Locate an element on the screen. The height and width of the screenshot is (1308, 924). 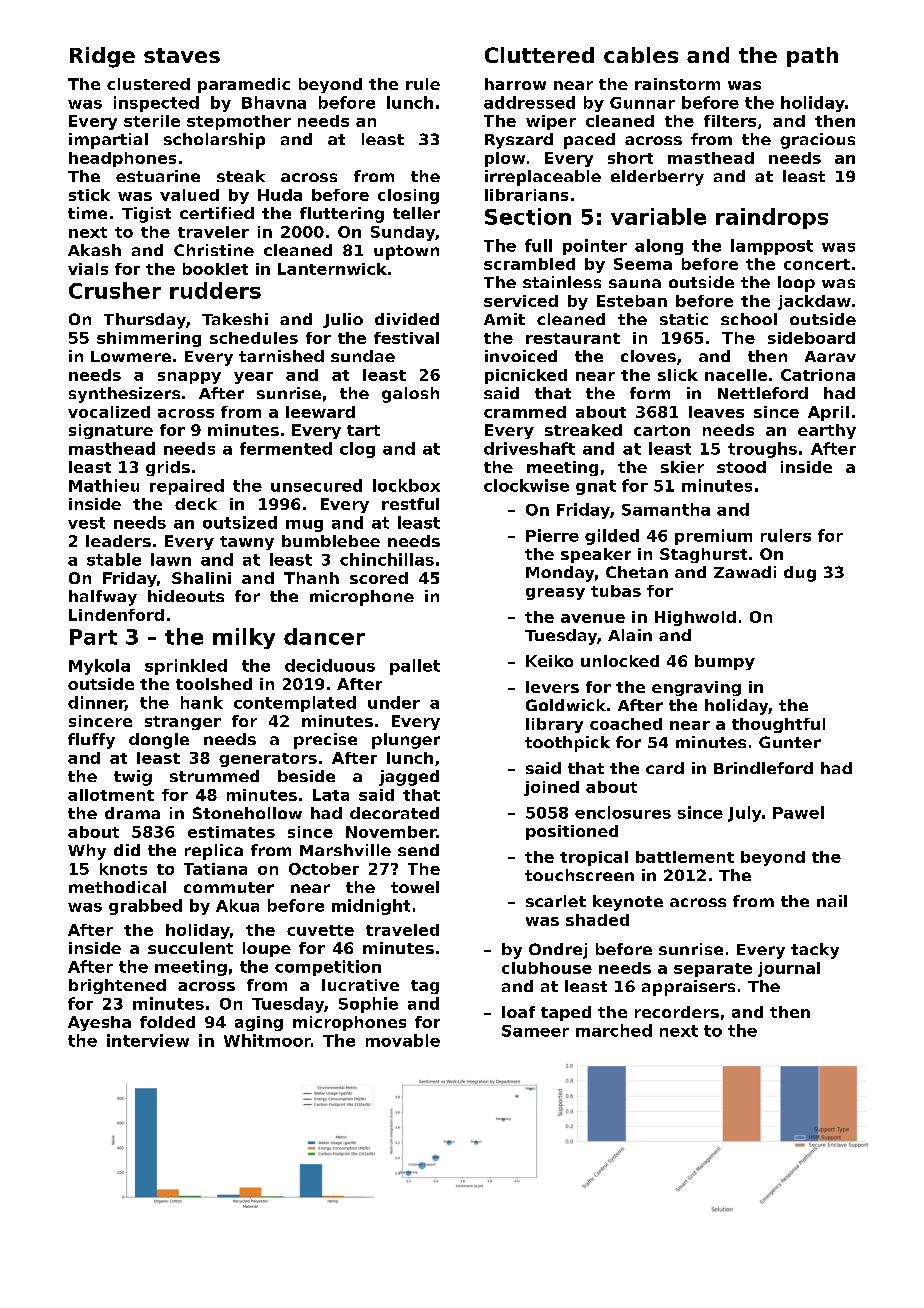
dongle is located at coordinates (159, 741).
